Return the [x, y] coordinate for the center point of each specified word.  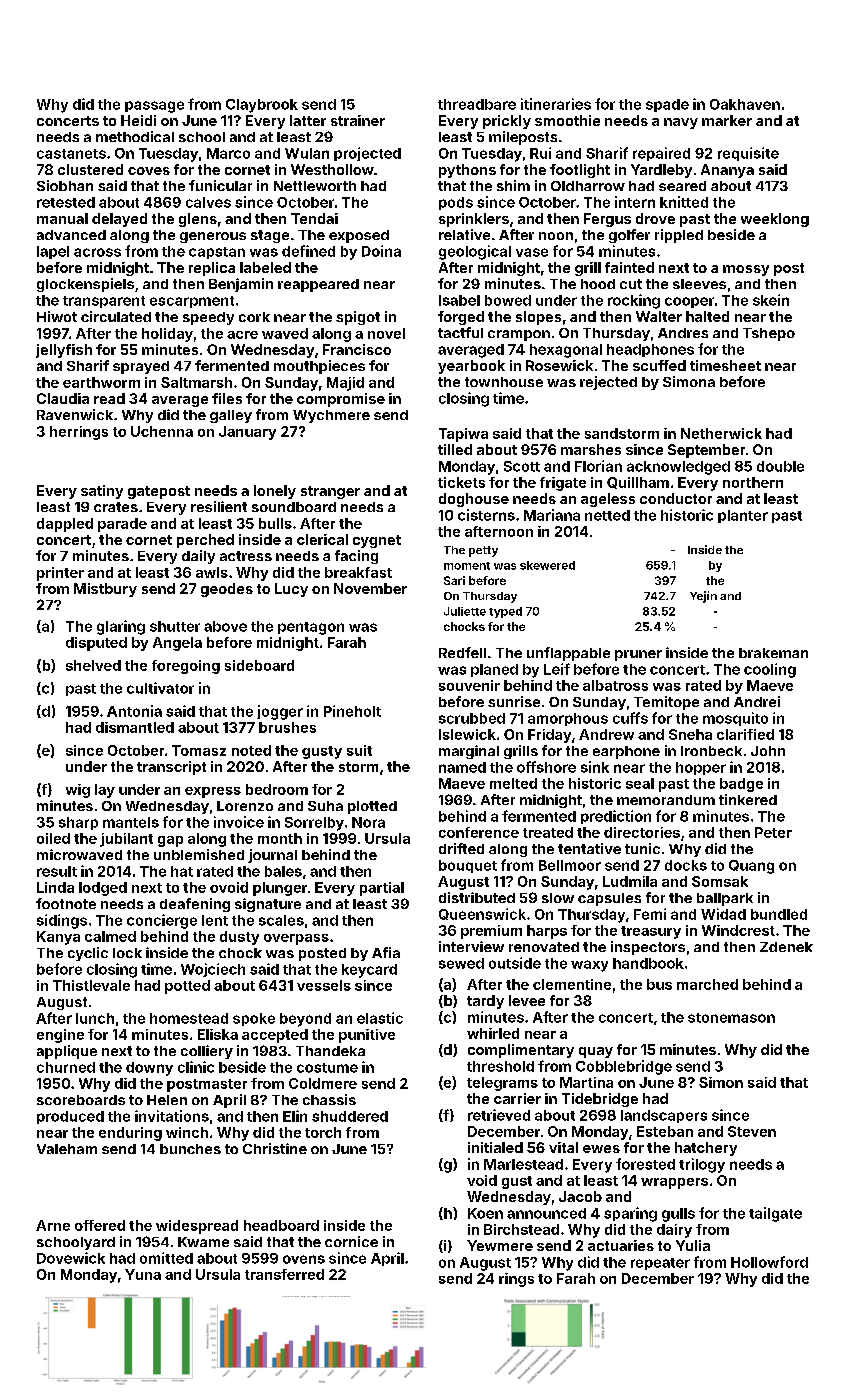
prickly [507, 122]
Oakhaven [745, 104]
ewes [601, 1149]
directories [642, 832]
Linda [55, 887]
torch [323, 1132]
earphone [626, 752]
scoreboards [81, 1100]
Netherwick [721, 433]
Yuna [143, 1274]
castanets [71, 154]
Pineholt [352, 711]
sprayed [141, 367]
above [225, 626]
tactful [460, 332]
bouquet [468, 866]
